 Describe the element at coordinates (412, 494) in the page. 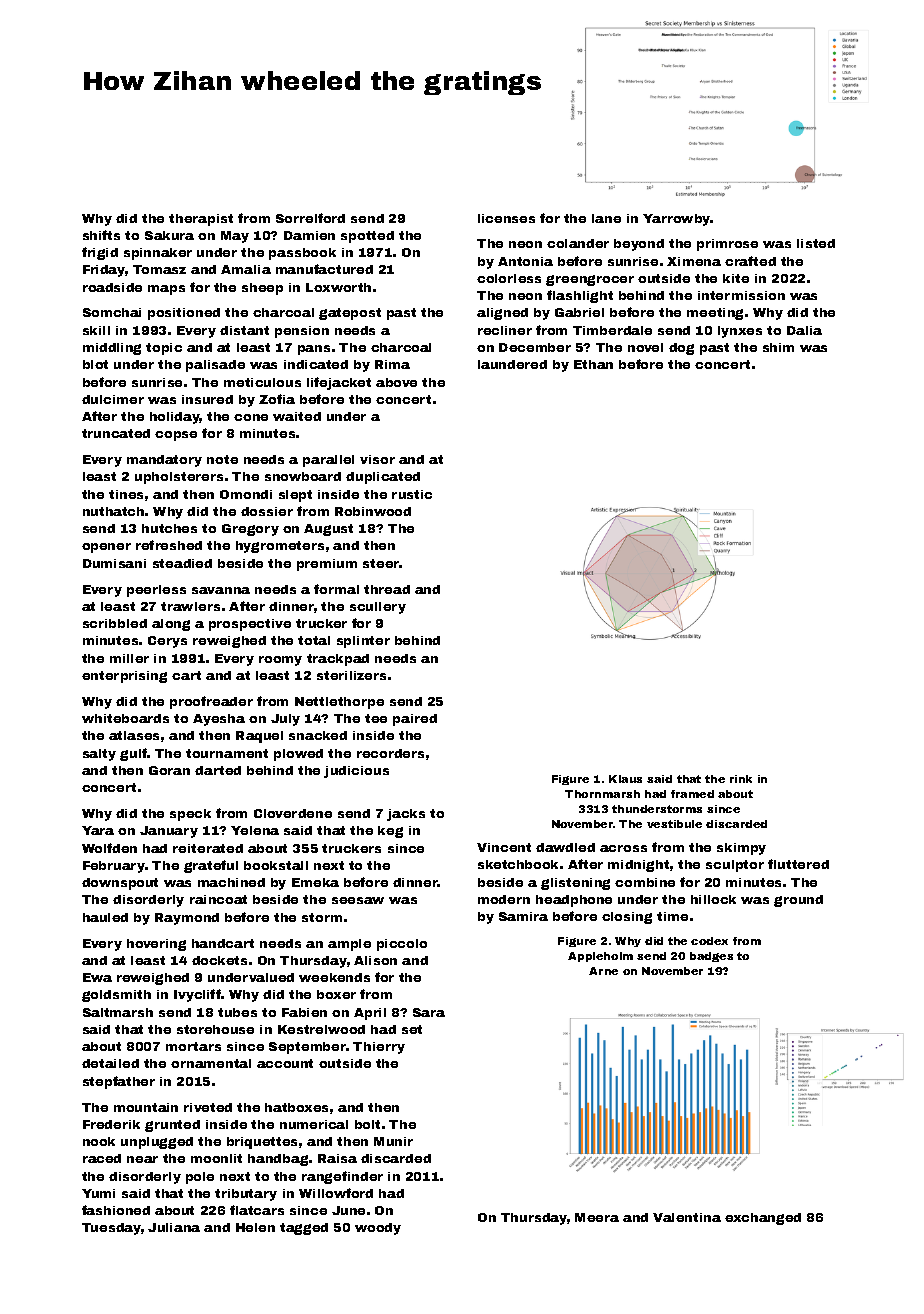

I see `rustic` at that location.
